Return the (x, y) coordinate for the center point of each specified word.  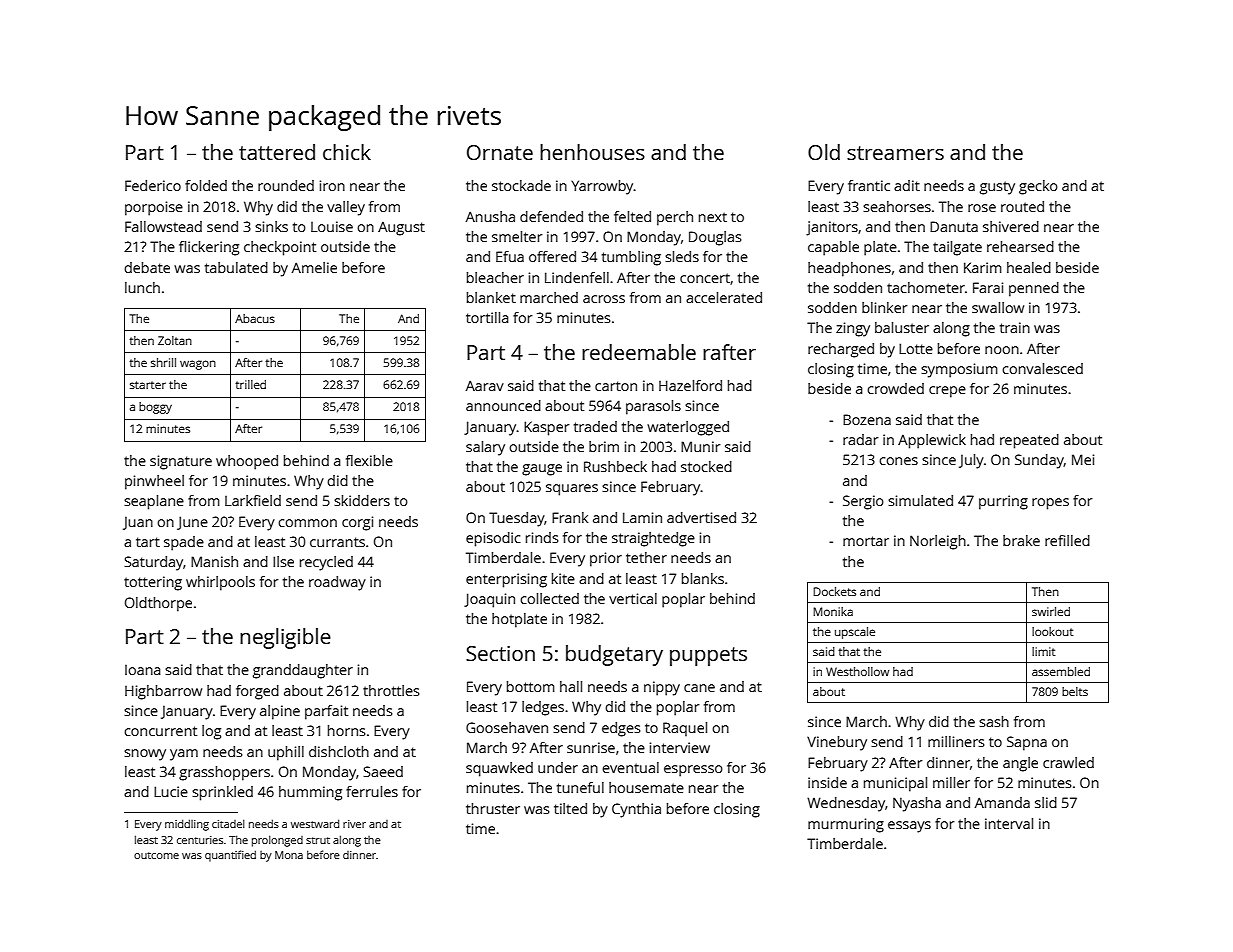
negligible (285, 638)
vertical (633, 598)
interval (1009, 823)
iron (332, 185)
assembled (1061, 671)
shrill (163, 362)
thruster (493, 808)
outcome (156, 855)
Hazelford (690, 385)
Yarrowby (602, 187)
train (1015, 327)
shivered (1011, 226)
